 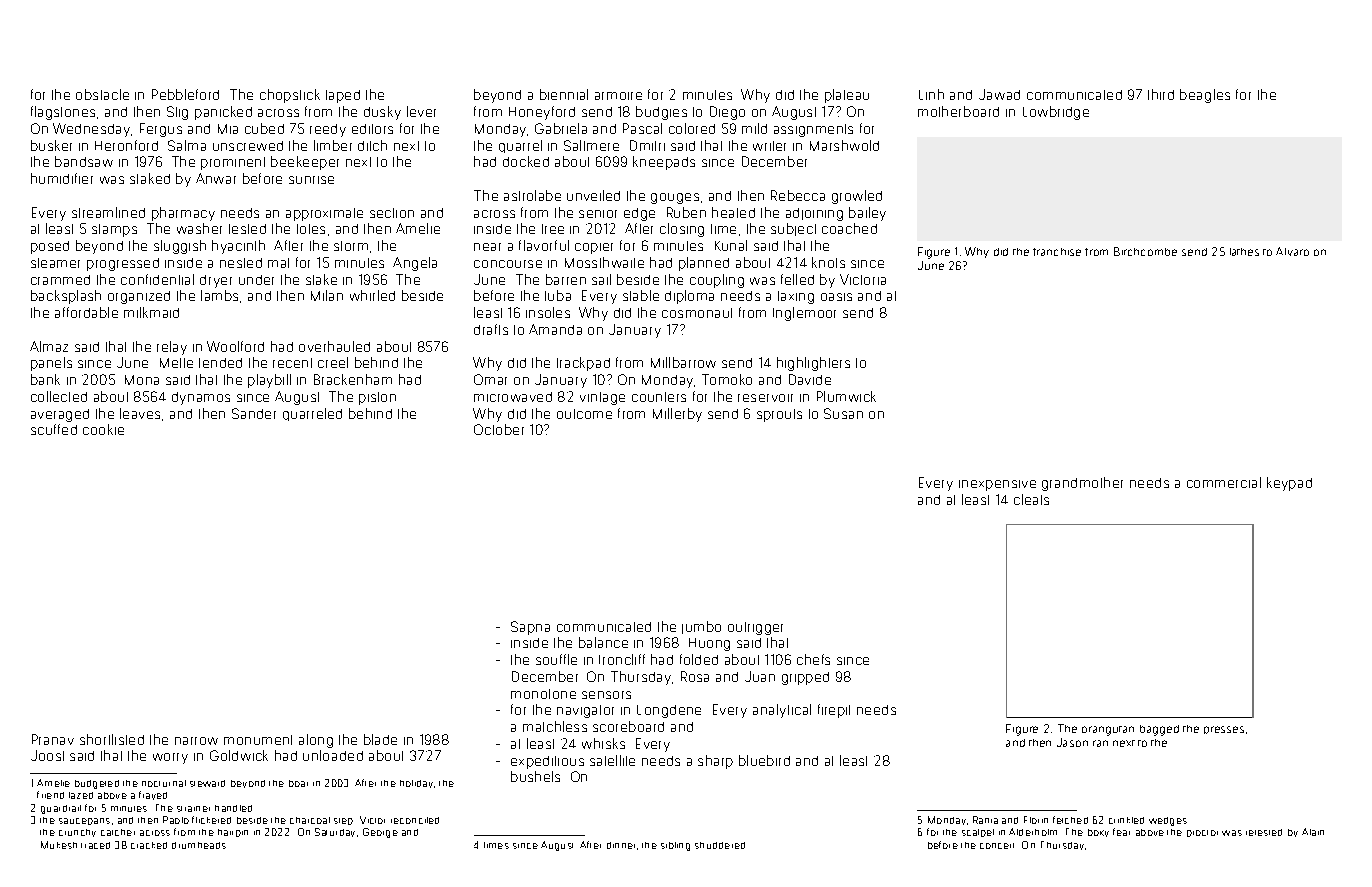 I want to click on Sapna, so click(x=530, y=628).
